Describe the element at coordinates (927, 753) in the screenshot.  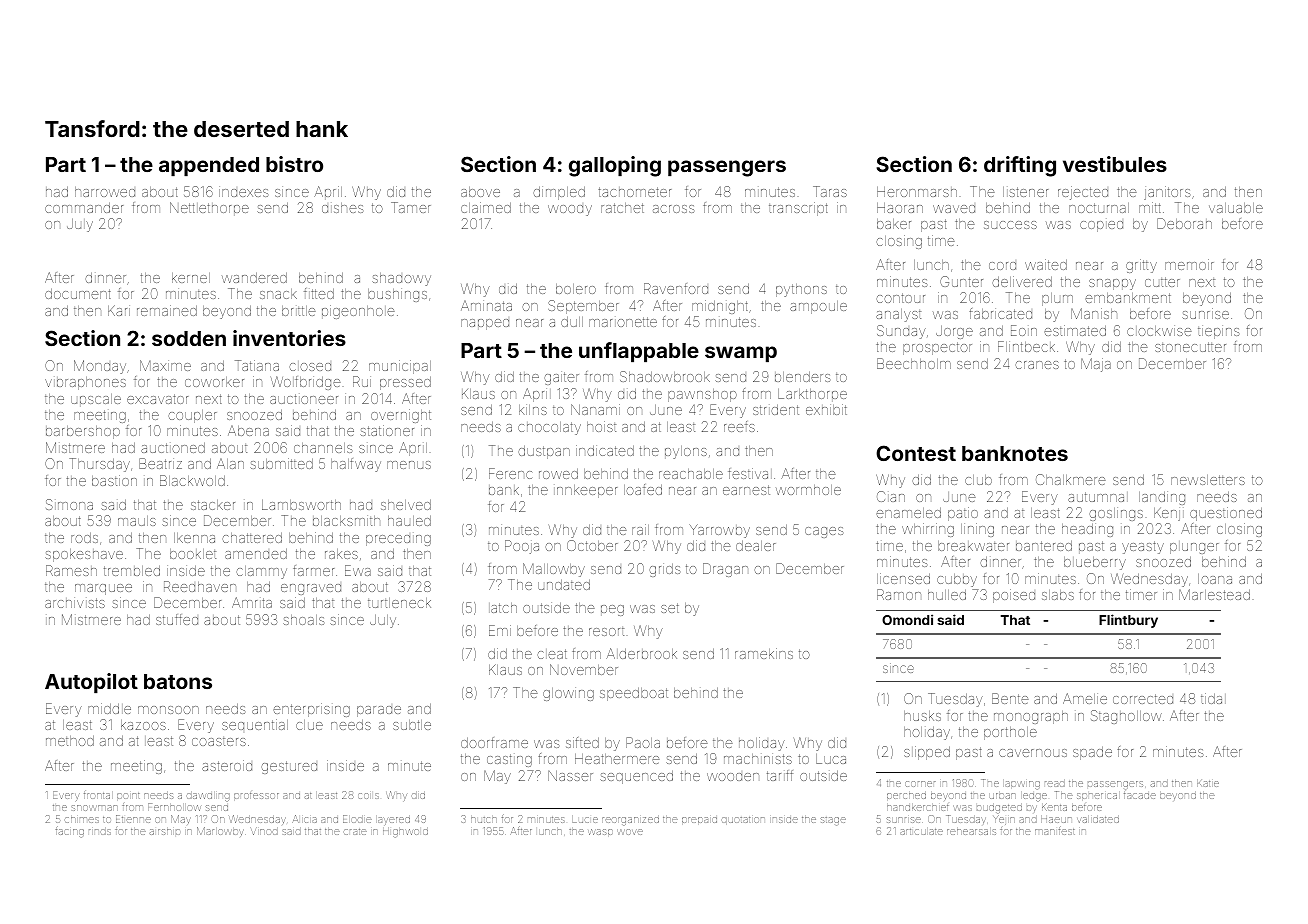
I see `slipped` at that location.
